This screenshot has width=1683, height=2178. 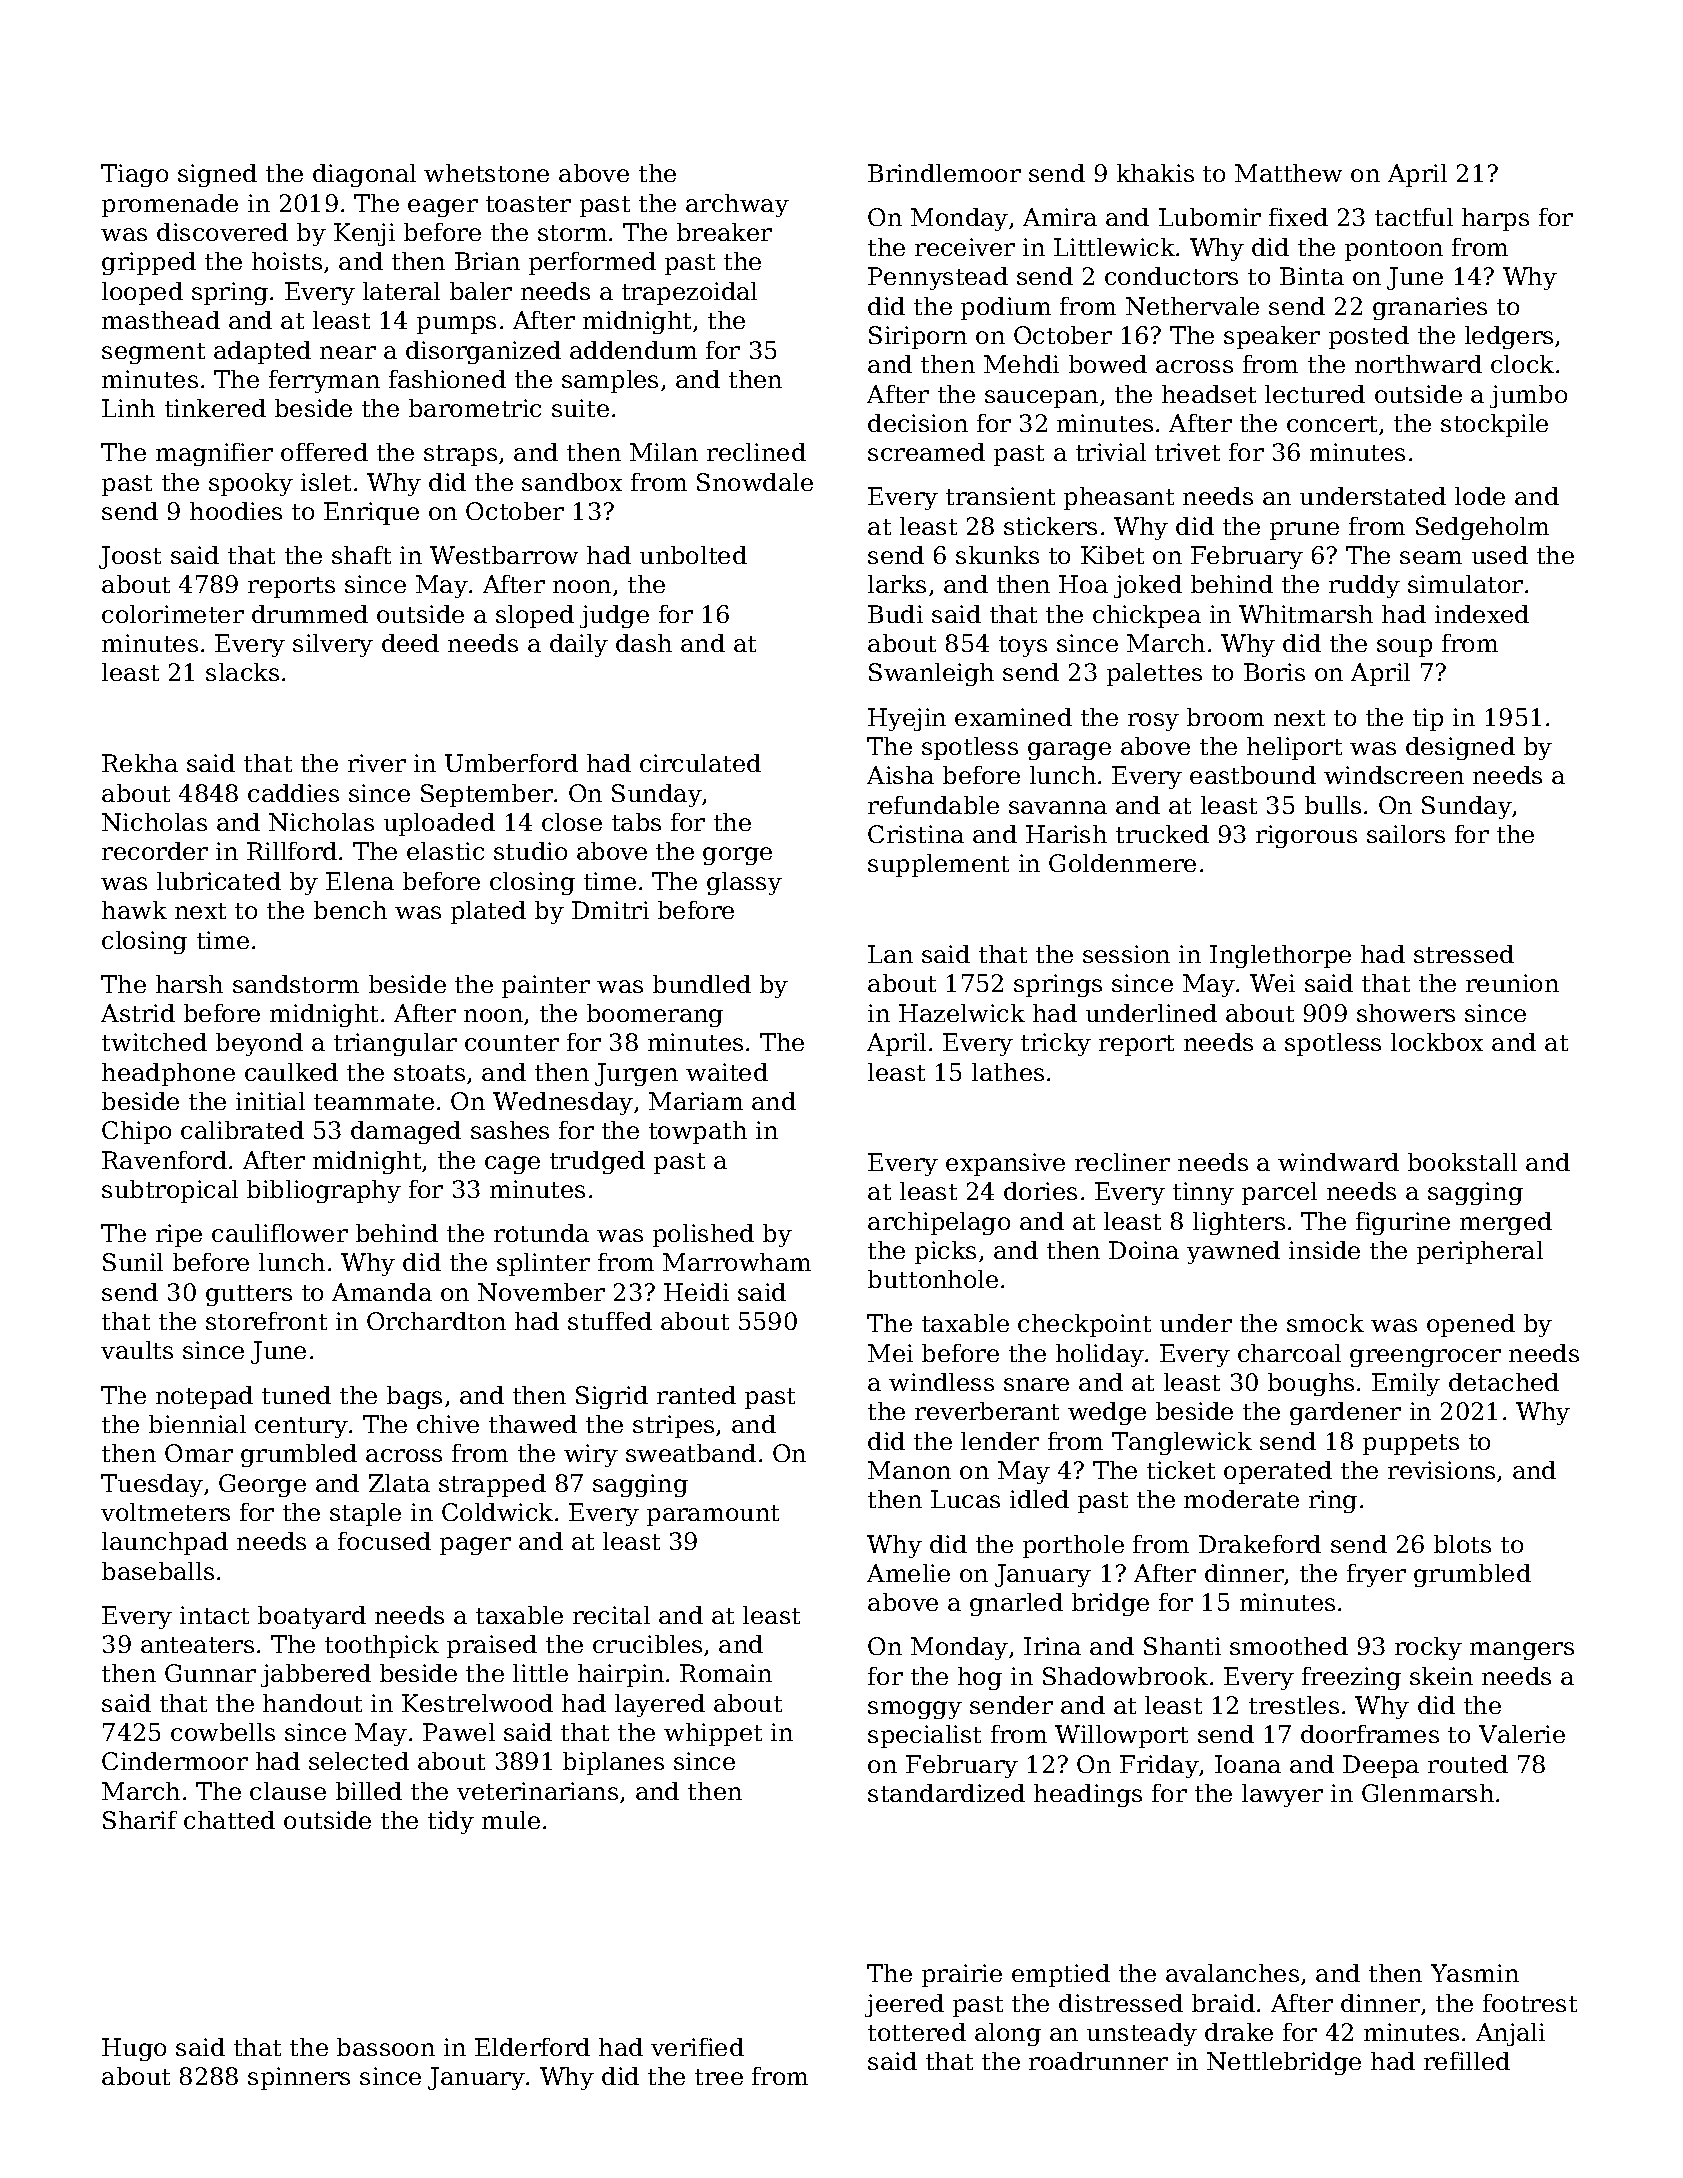 I want to click on moderate, so click(x=1241, y=1499).
